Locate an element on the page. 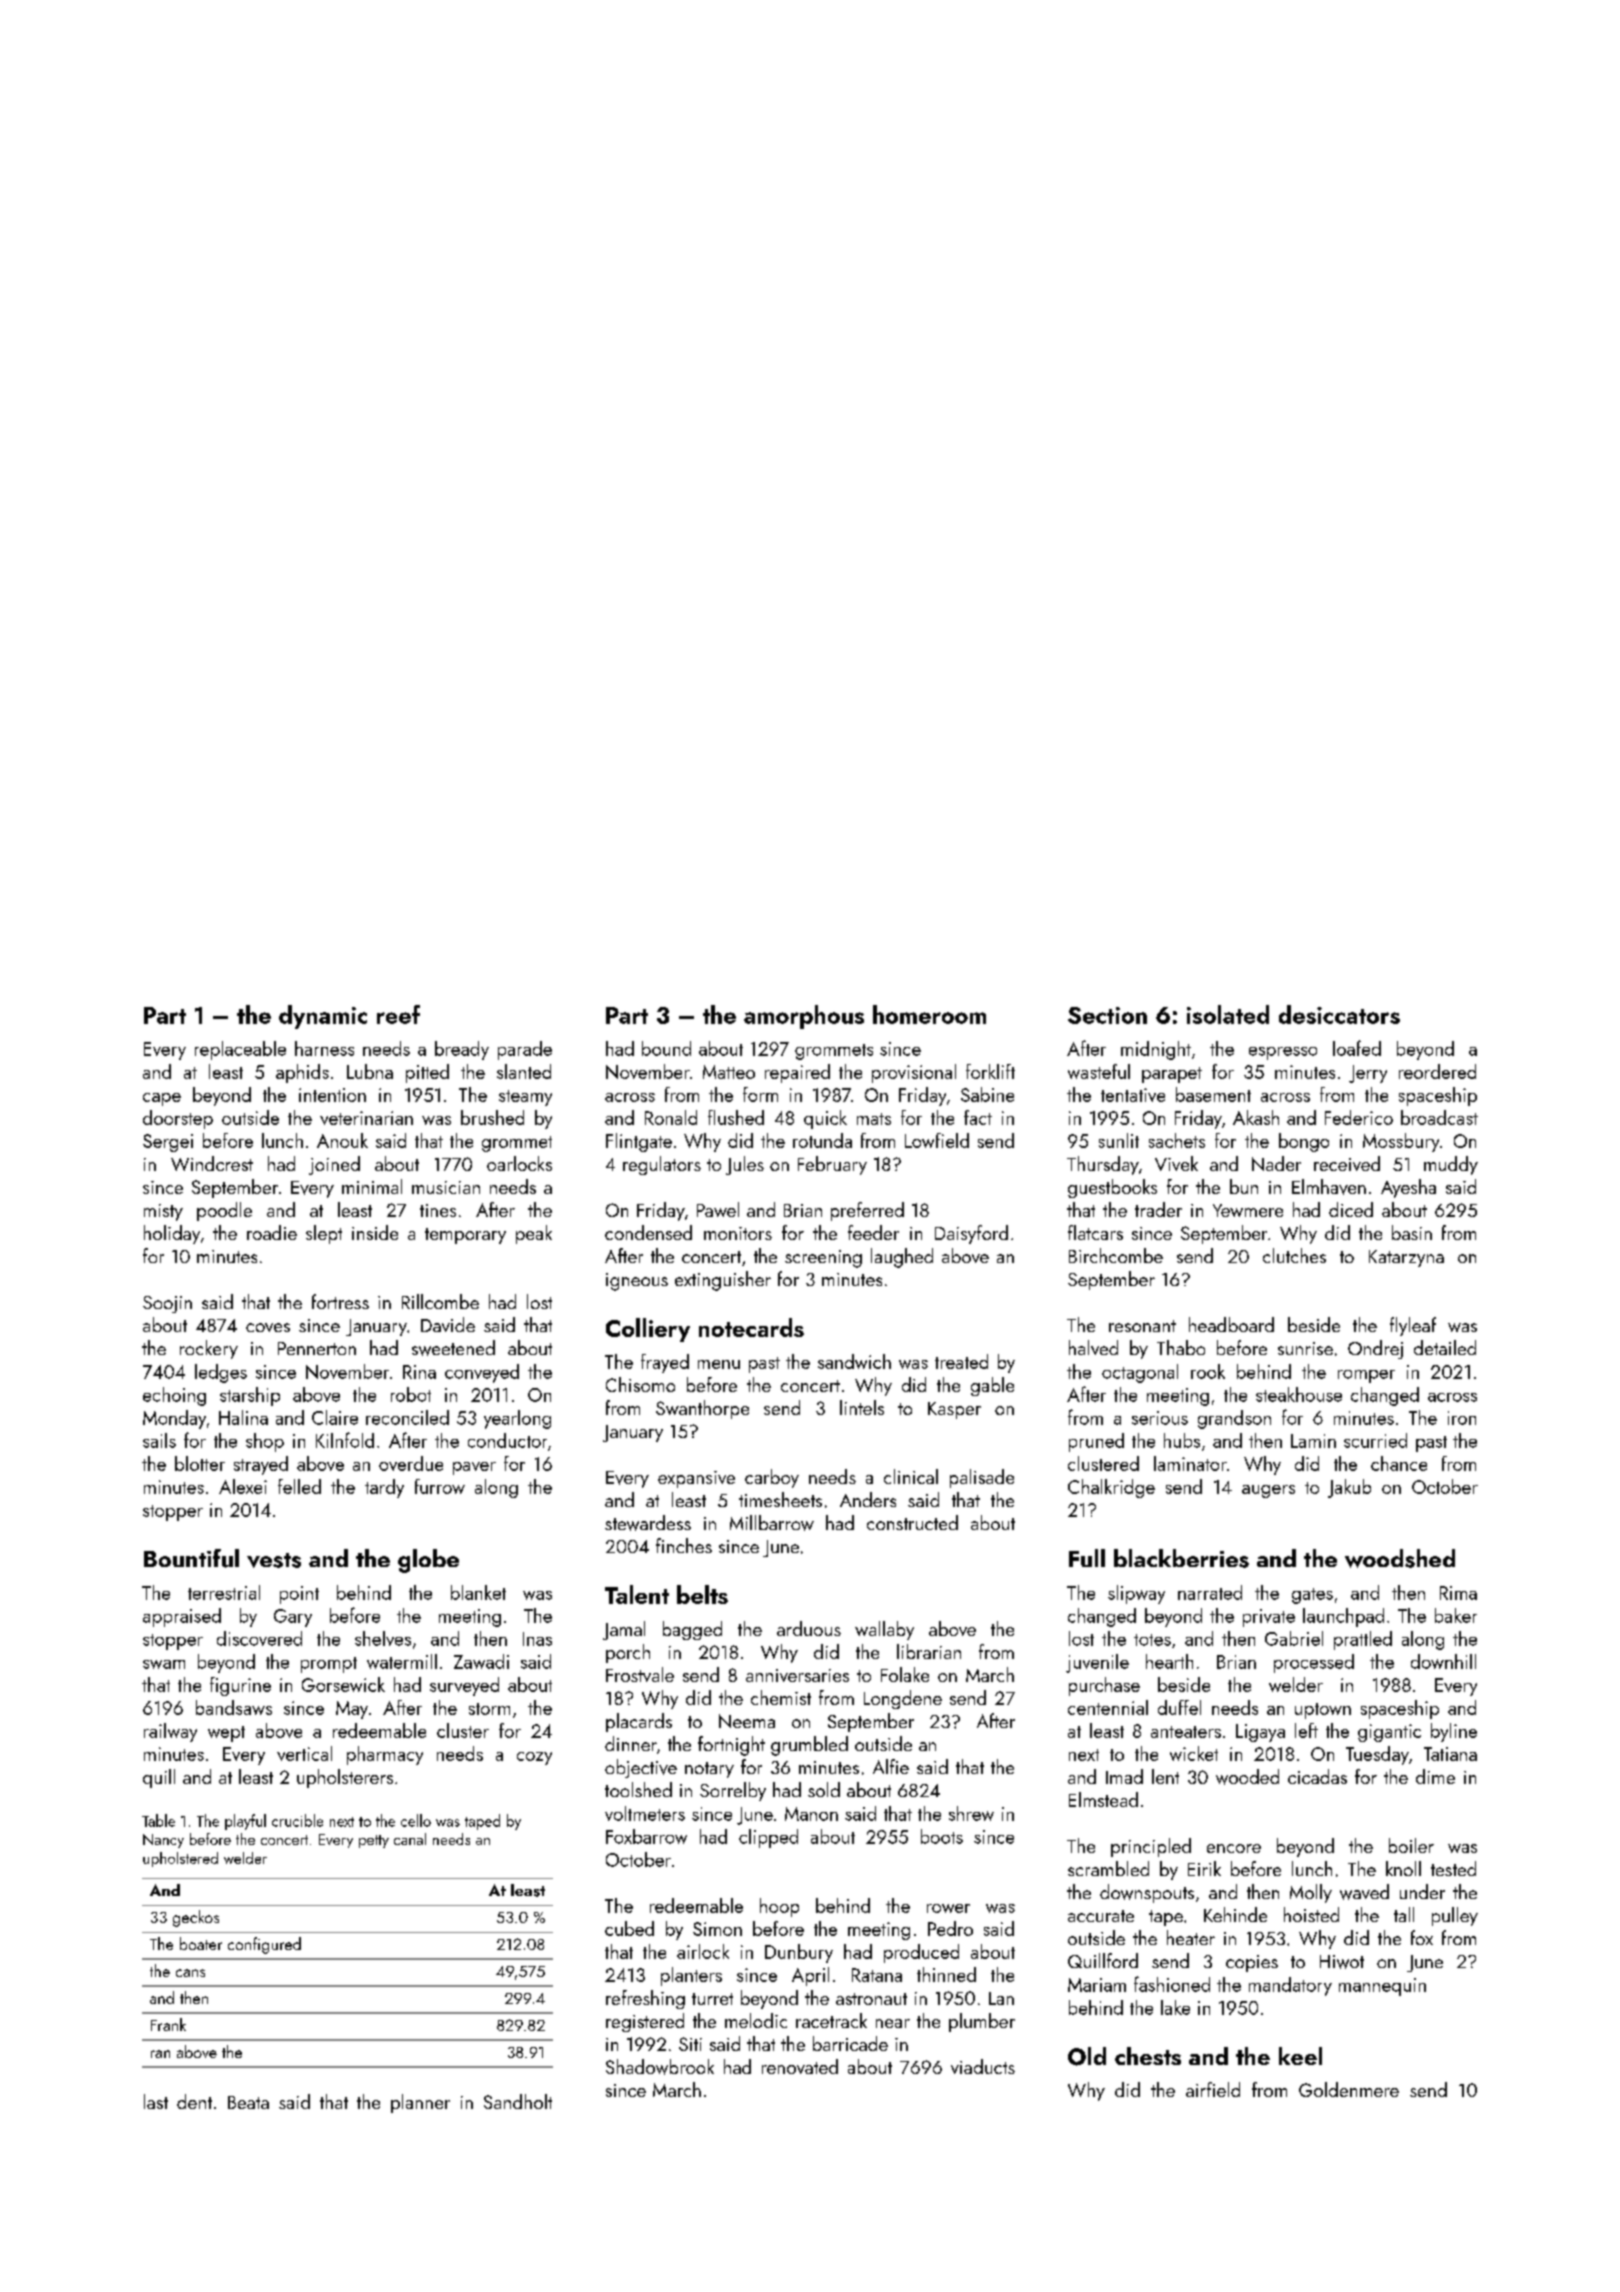 Image resolution: width=1620 pixels, height=2292 pixels. diced is located at coordinates (1351, 1209).
